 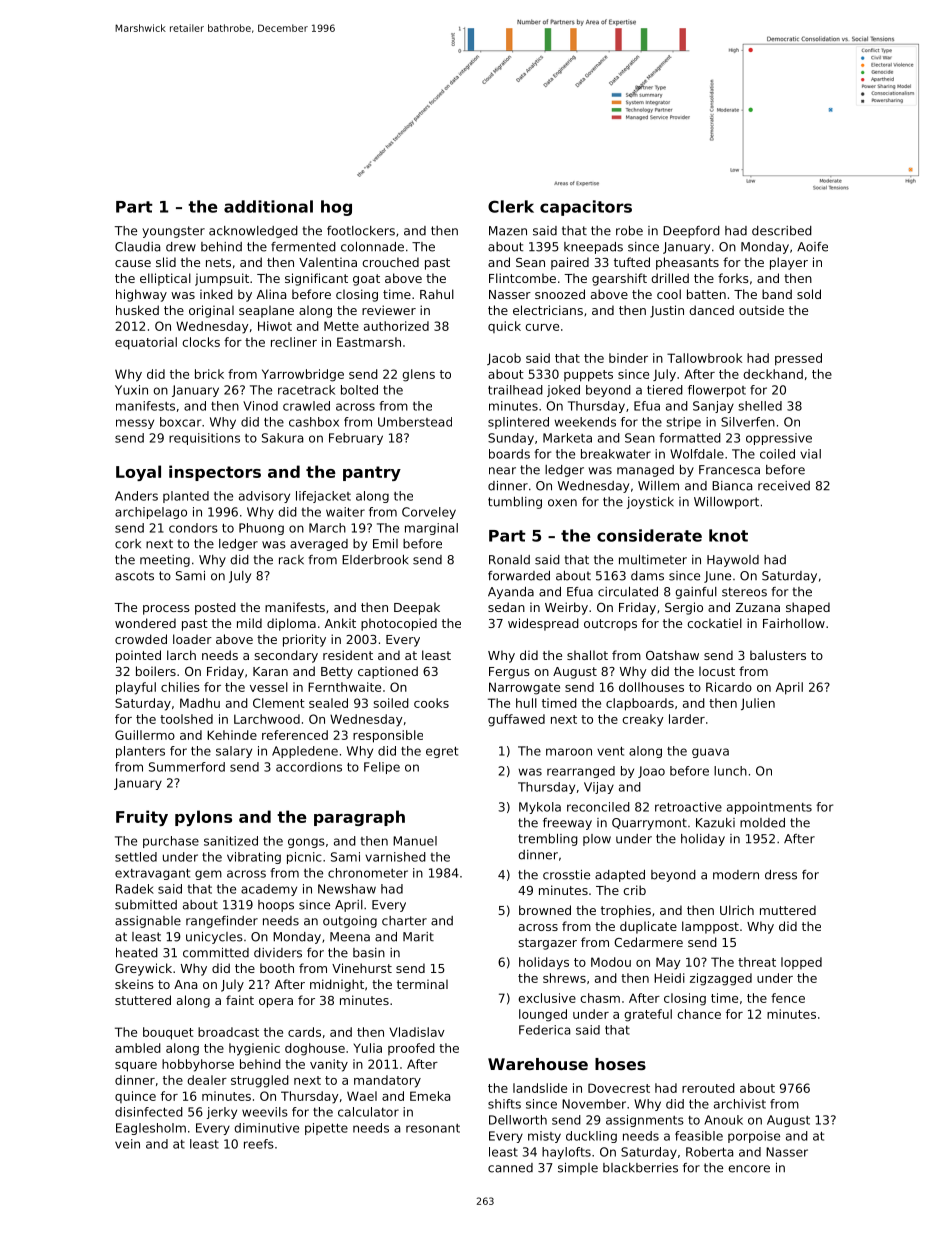 I want to click on hog, so click(x=336, y=208).
